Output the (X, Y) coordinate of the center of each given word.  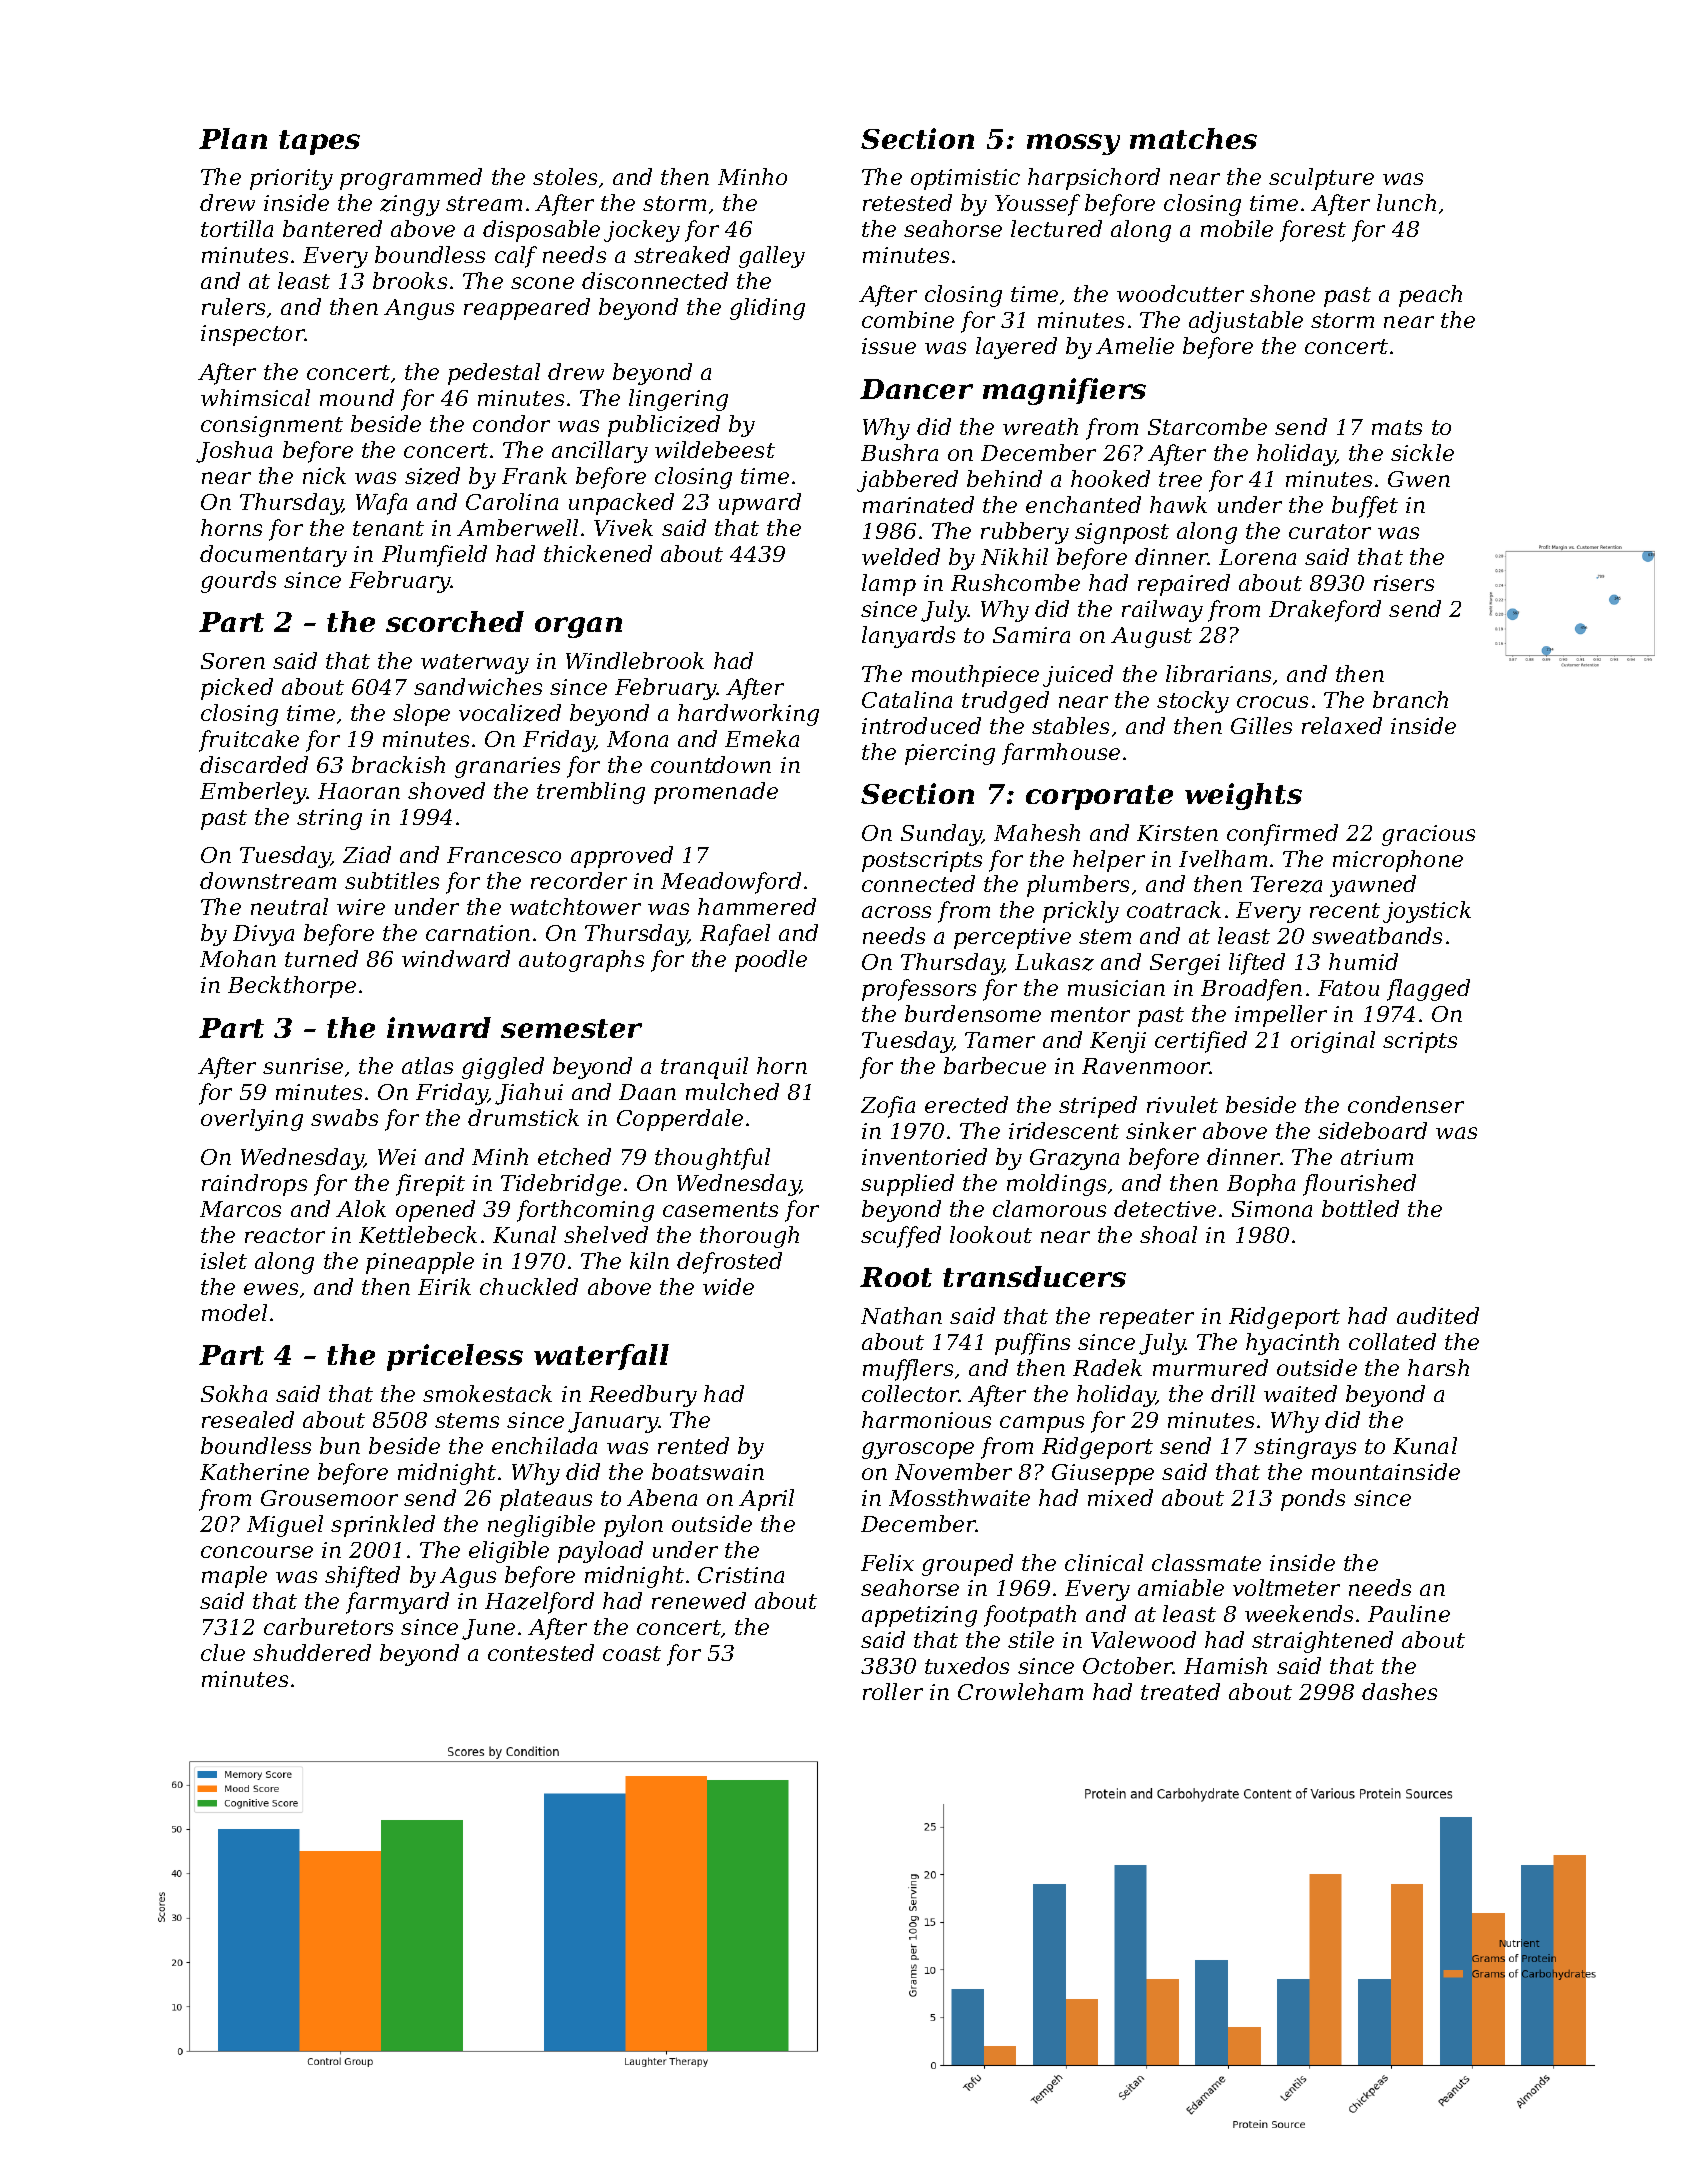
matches (1193, 138)
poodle (771, 961)
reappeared (527, 309)
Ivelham (1223, 858)
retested (907, 202)
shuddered (312, 1652)
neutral (289, 906)
